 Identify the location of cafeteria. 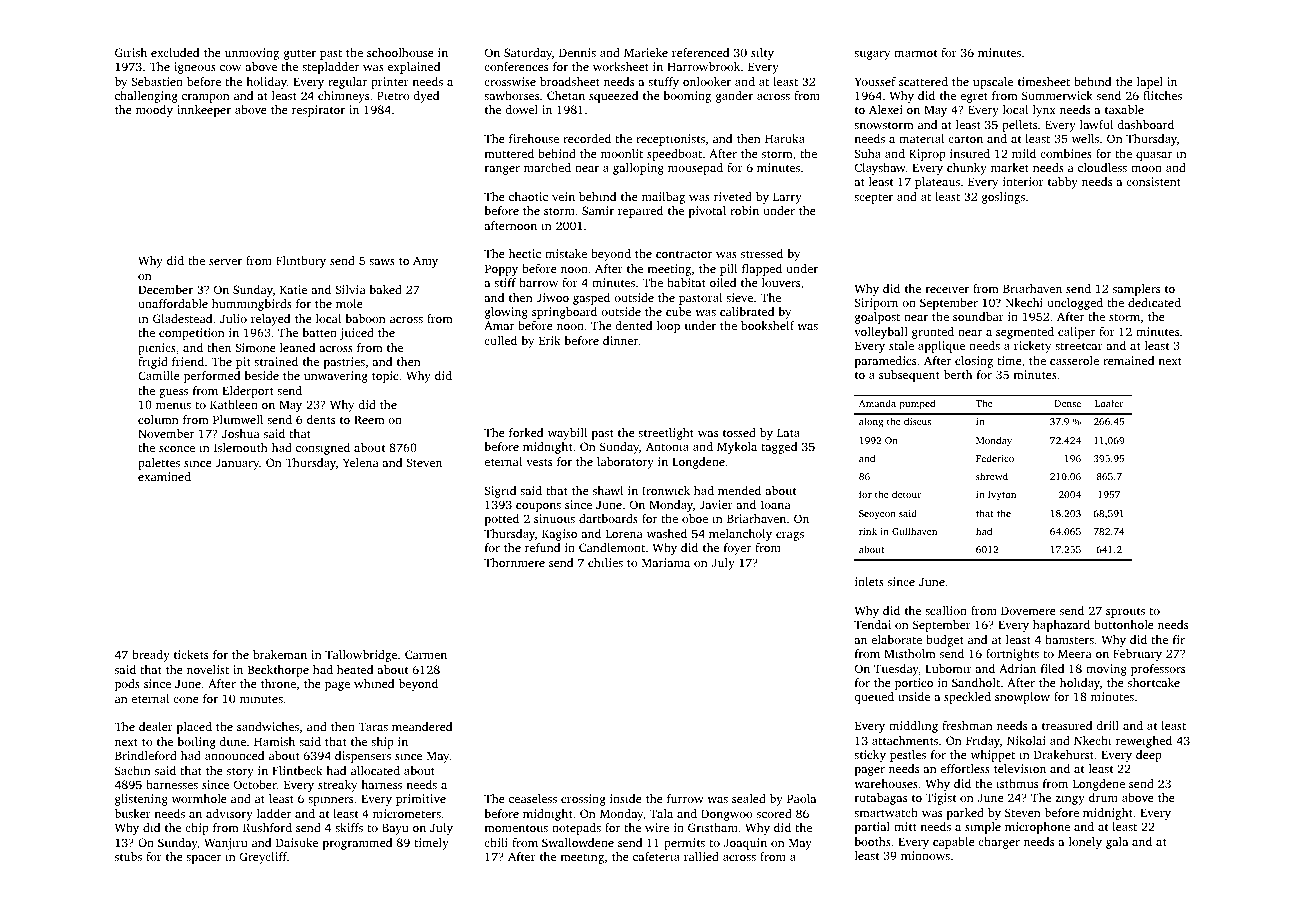
(656, 856).
